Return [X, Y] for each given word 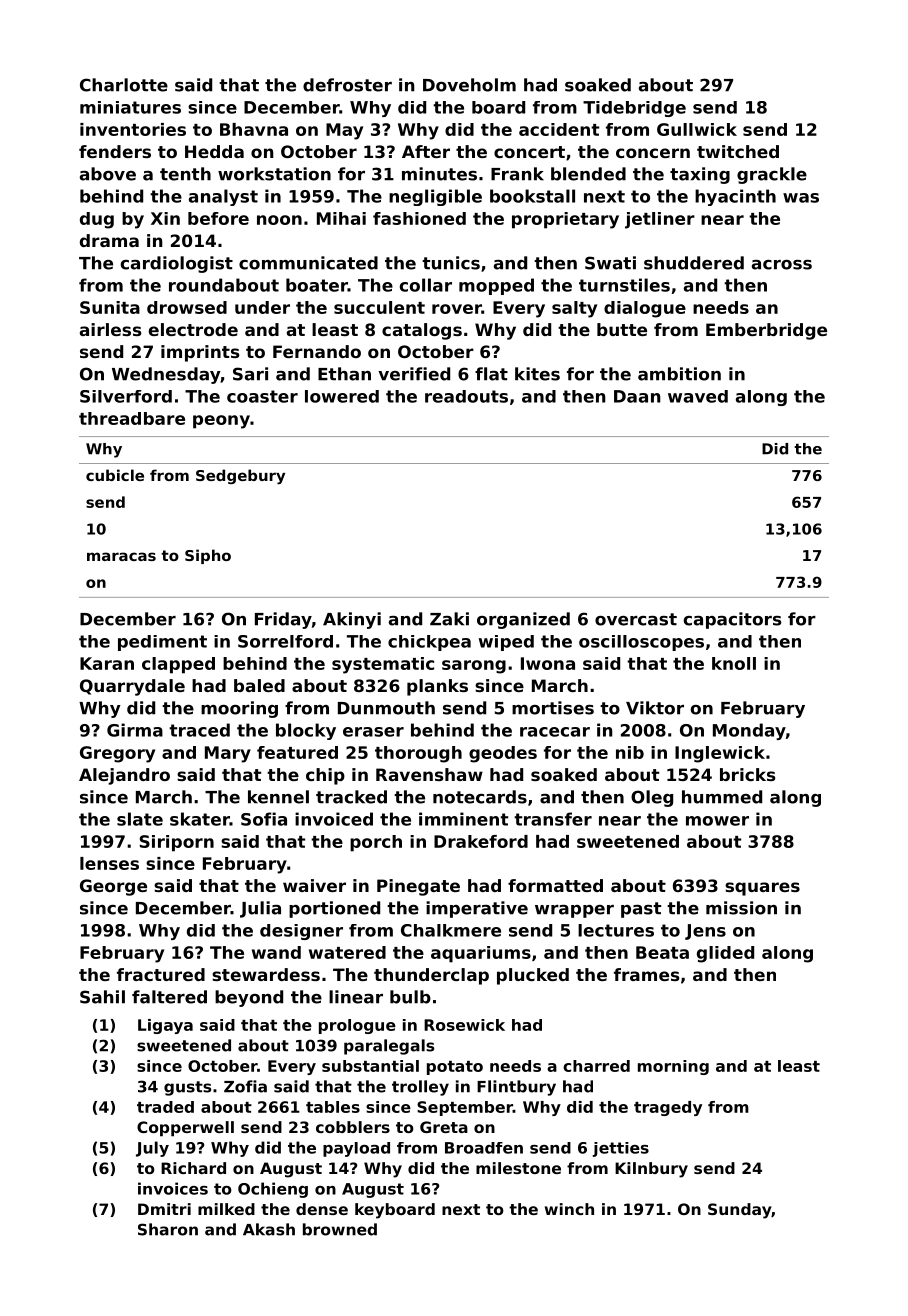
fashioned [419, 218]
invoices [173, 1188]
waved [698, 396]
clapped [178, 665]
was [801, 198]
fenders [115, 151]
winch [569, 1209]
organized [523, 620]
